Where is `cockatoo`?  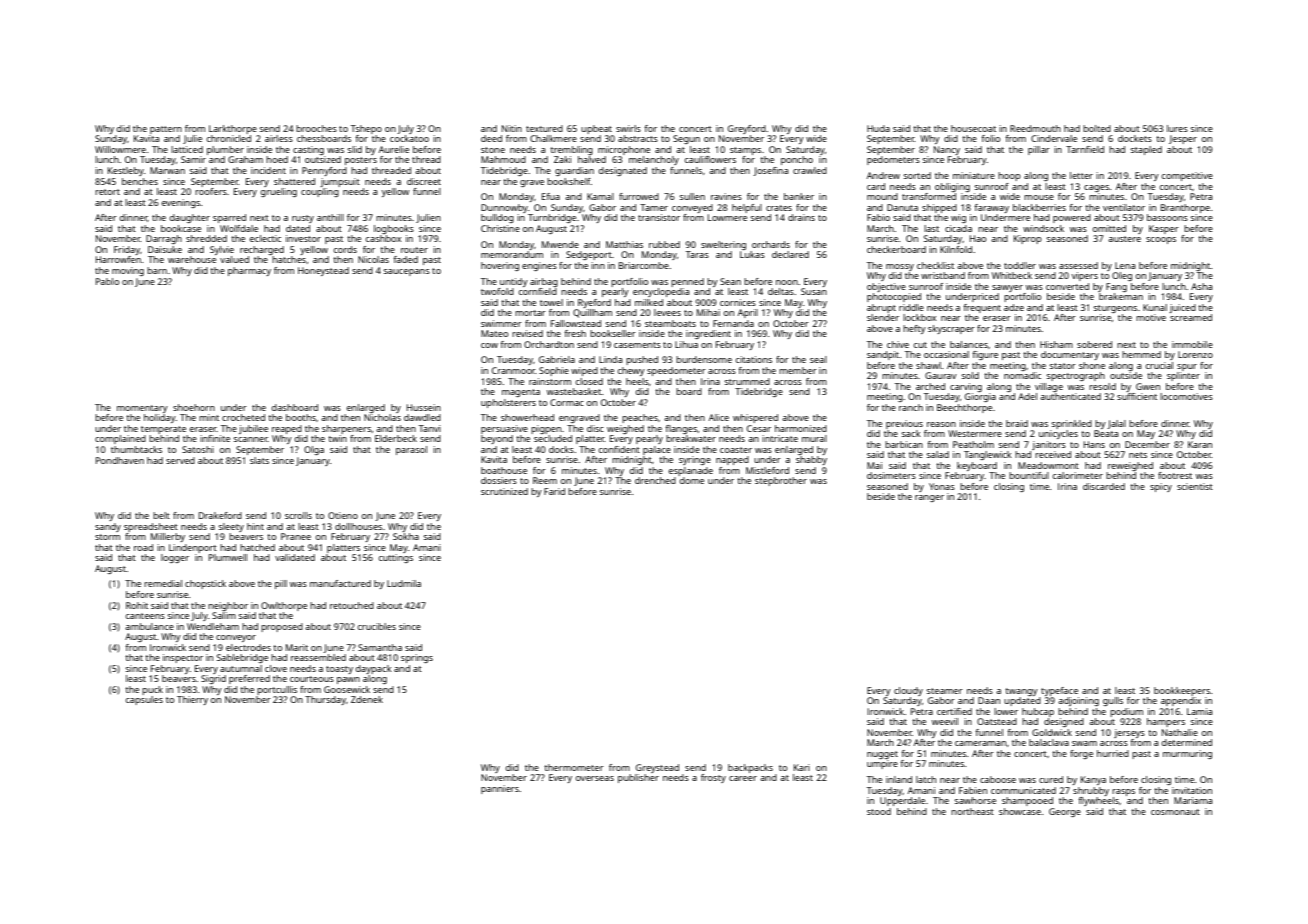 cockatoo is located at coordinates (409, 138).
